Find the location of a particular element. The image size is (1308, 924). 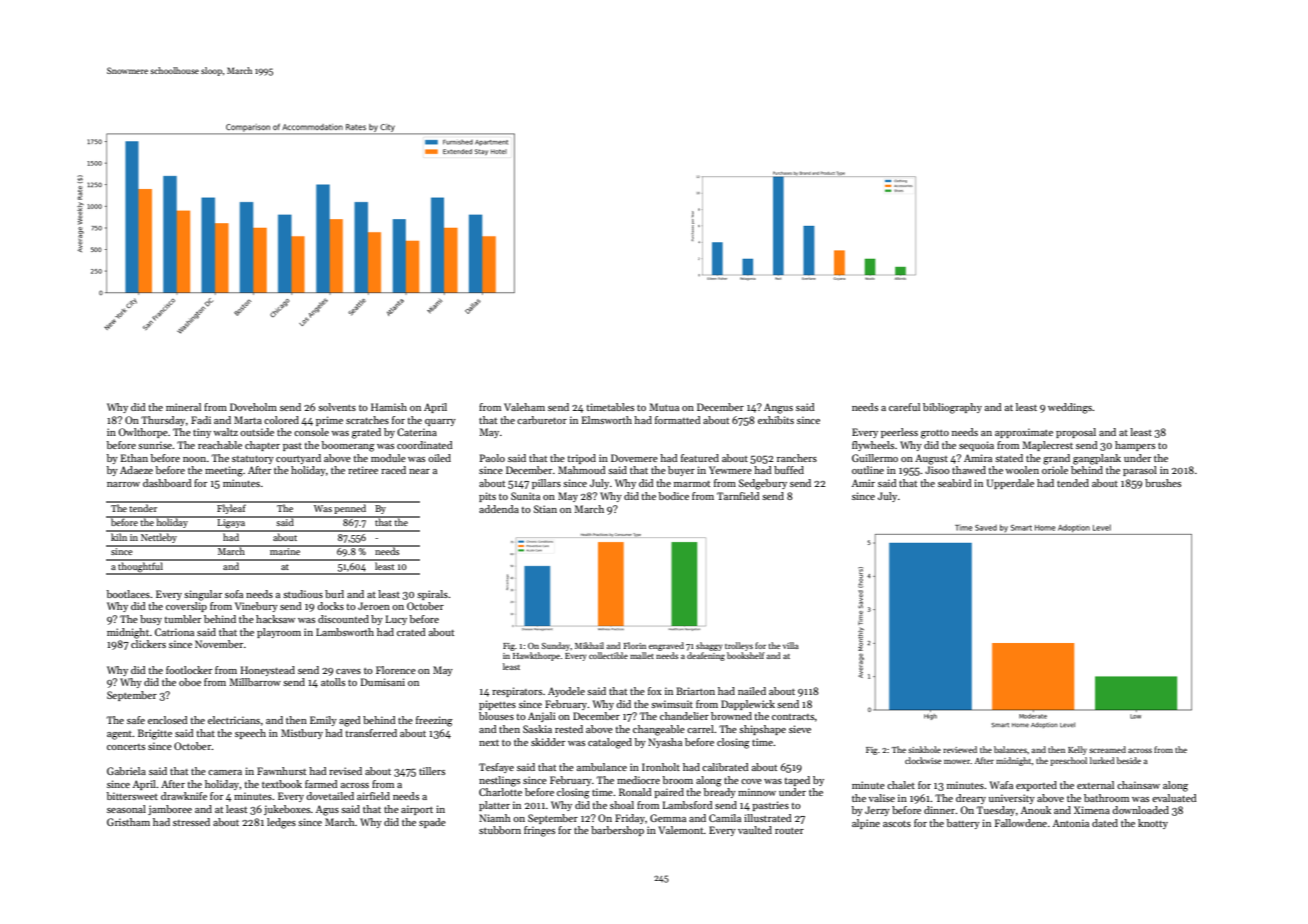

Angus is located at coordinates (778, 408).
